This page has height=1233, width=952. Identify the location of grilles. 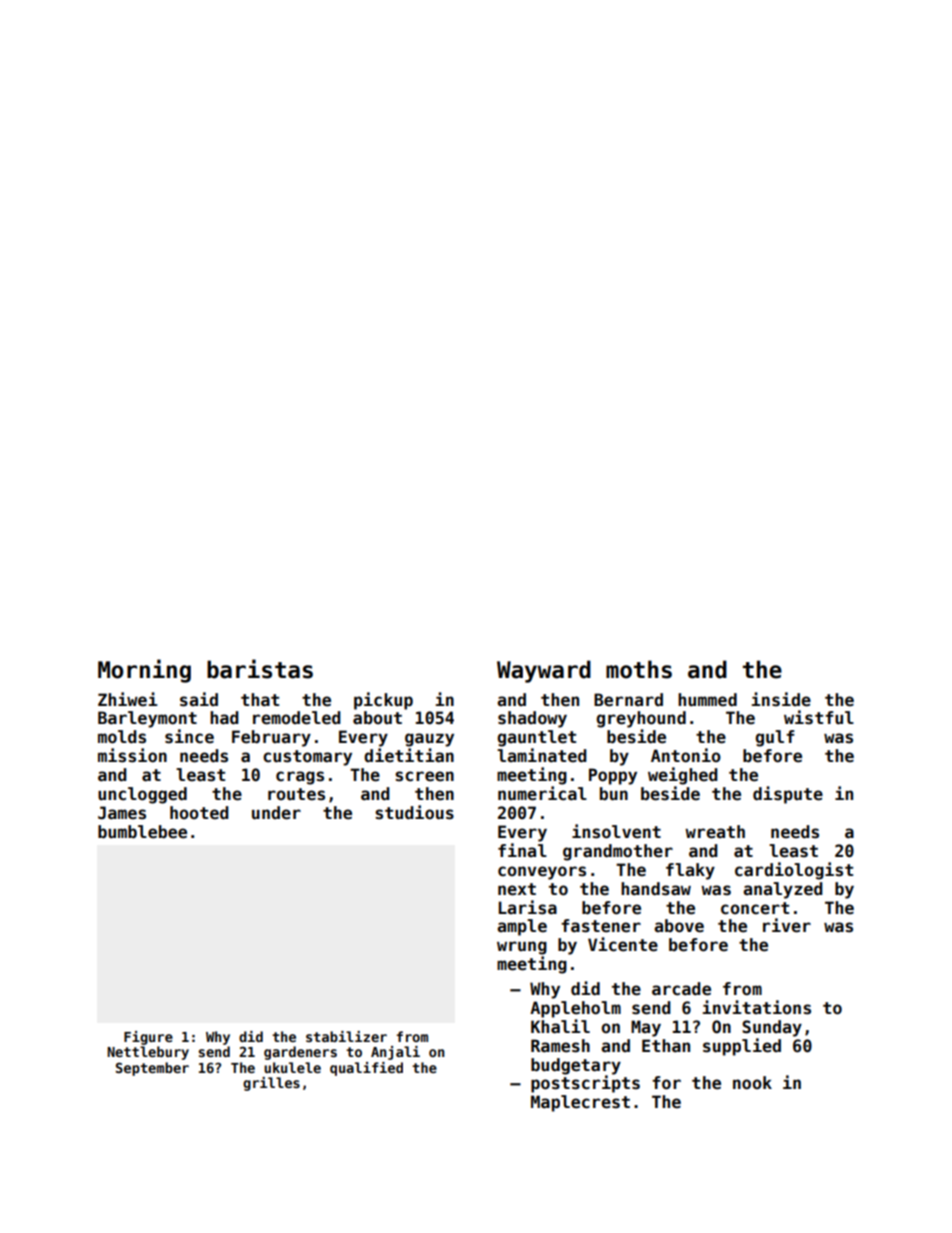
(271, 1084).
